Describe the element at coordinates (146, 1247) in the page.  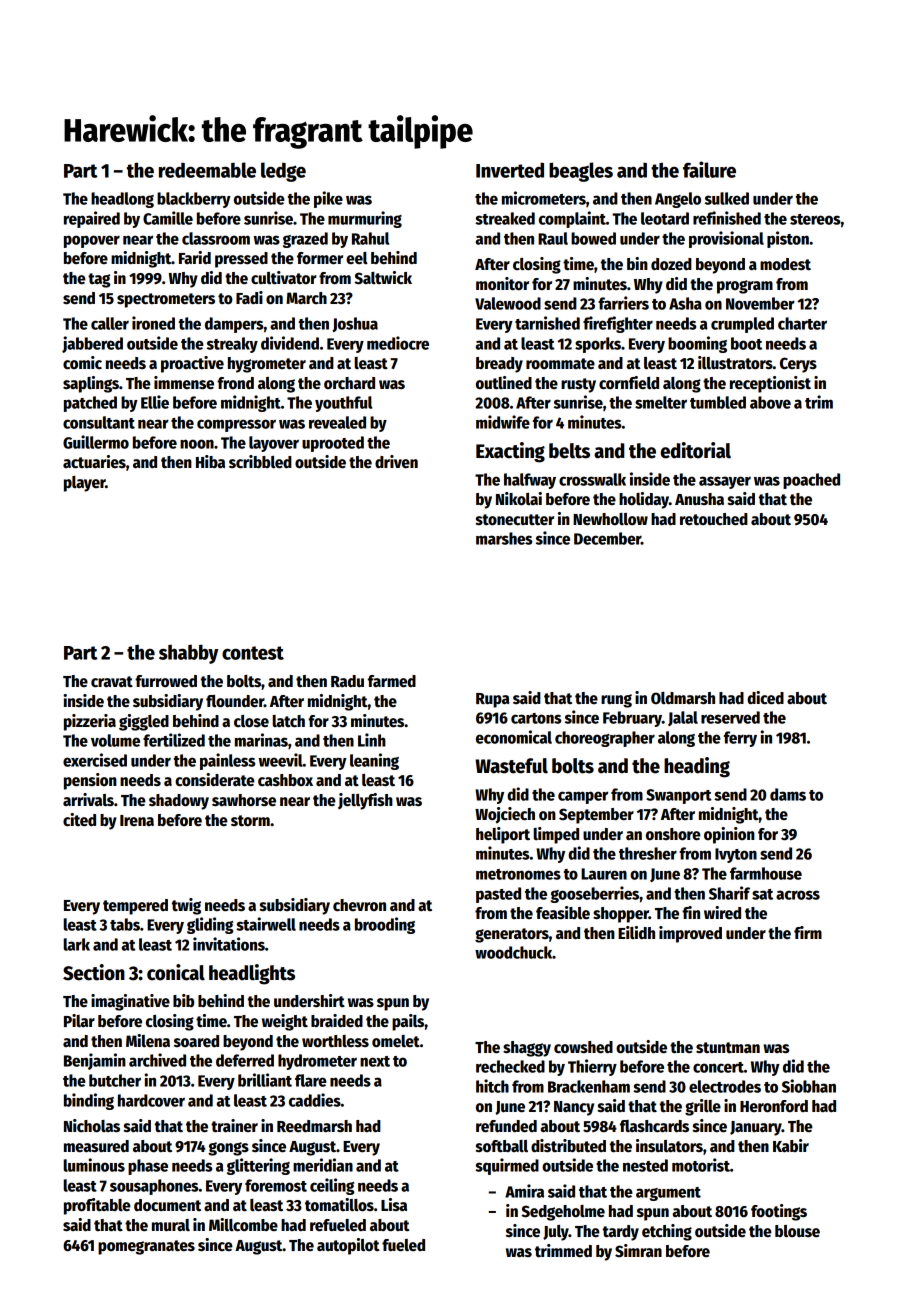
I see `pomegranates` at that location.
